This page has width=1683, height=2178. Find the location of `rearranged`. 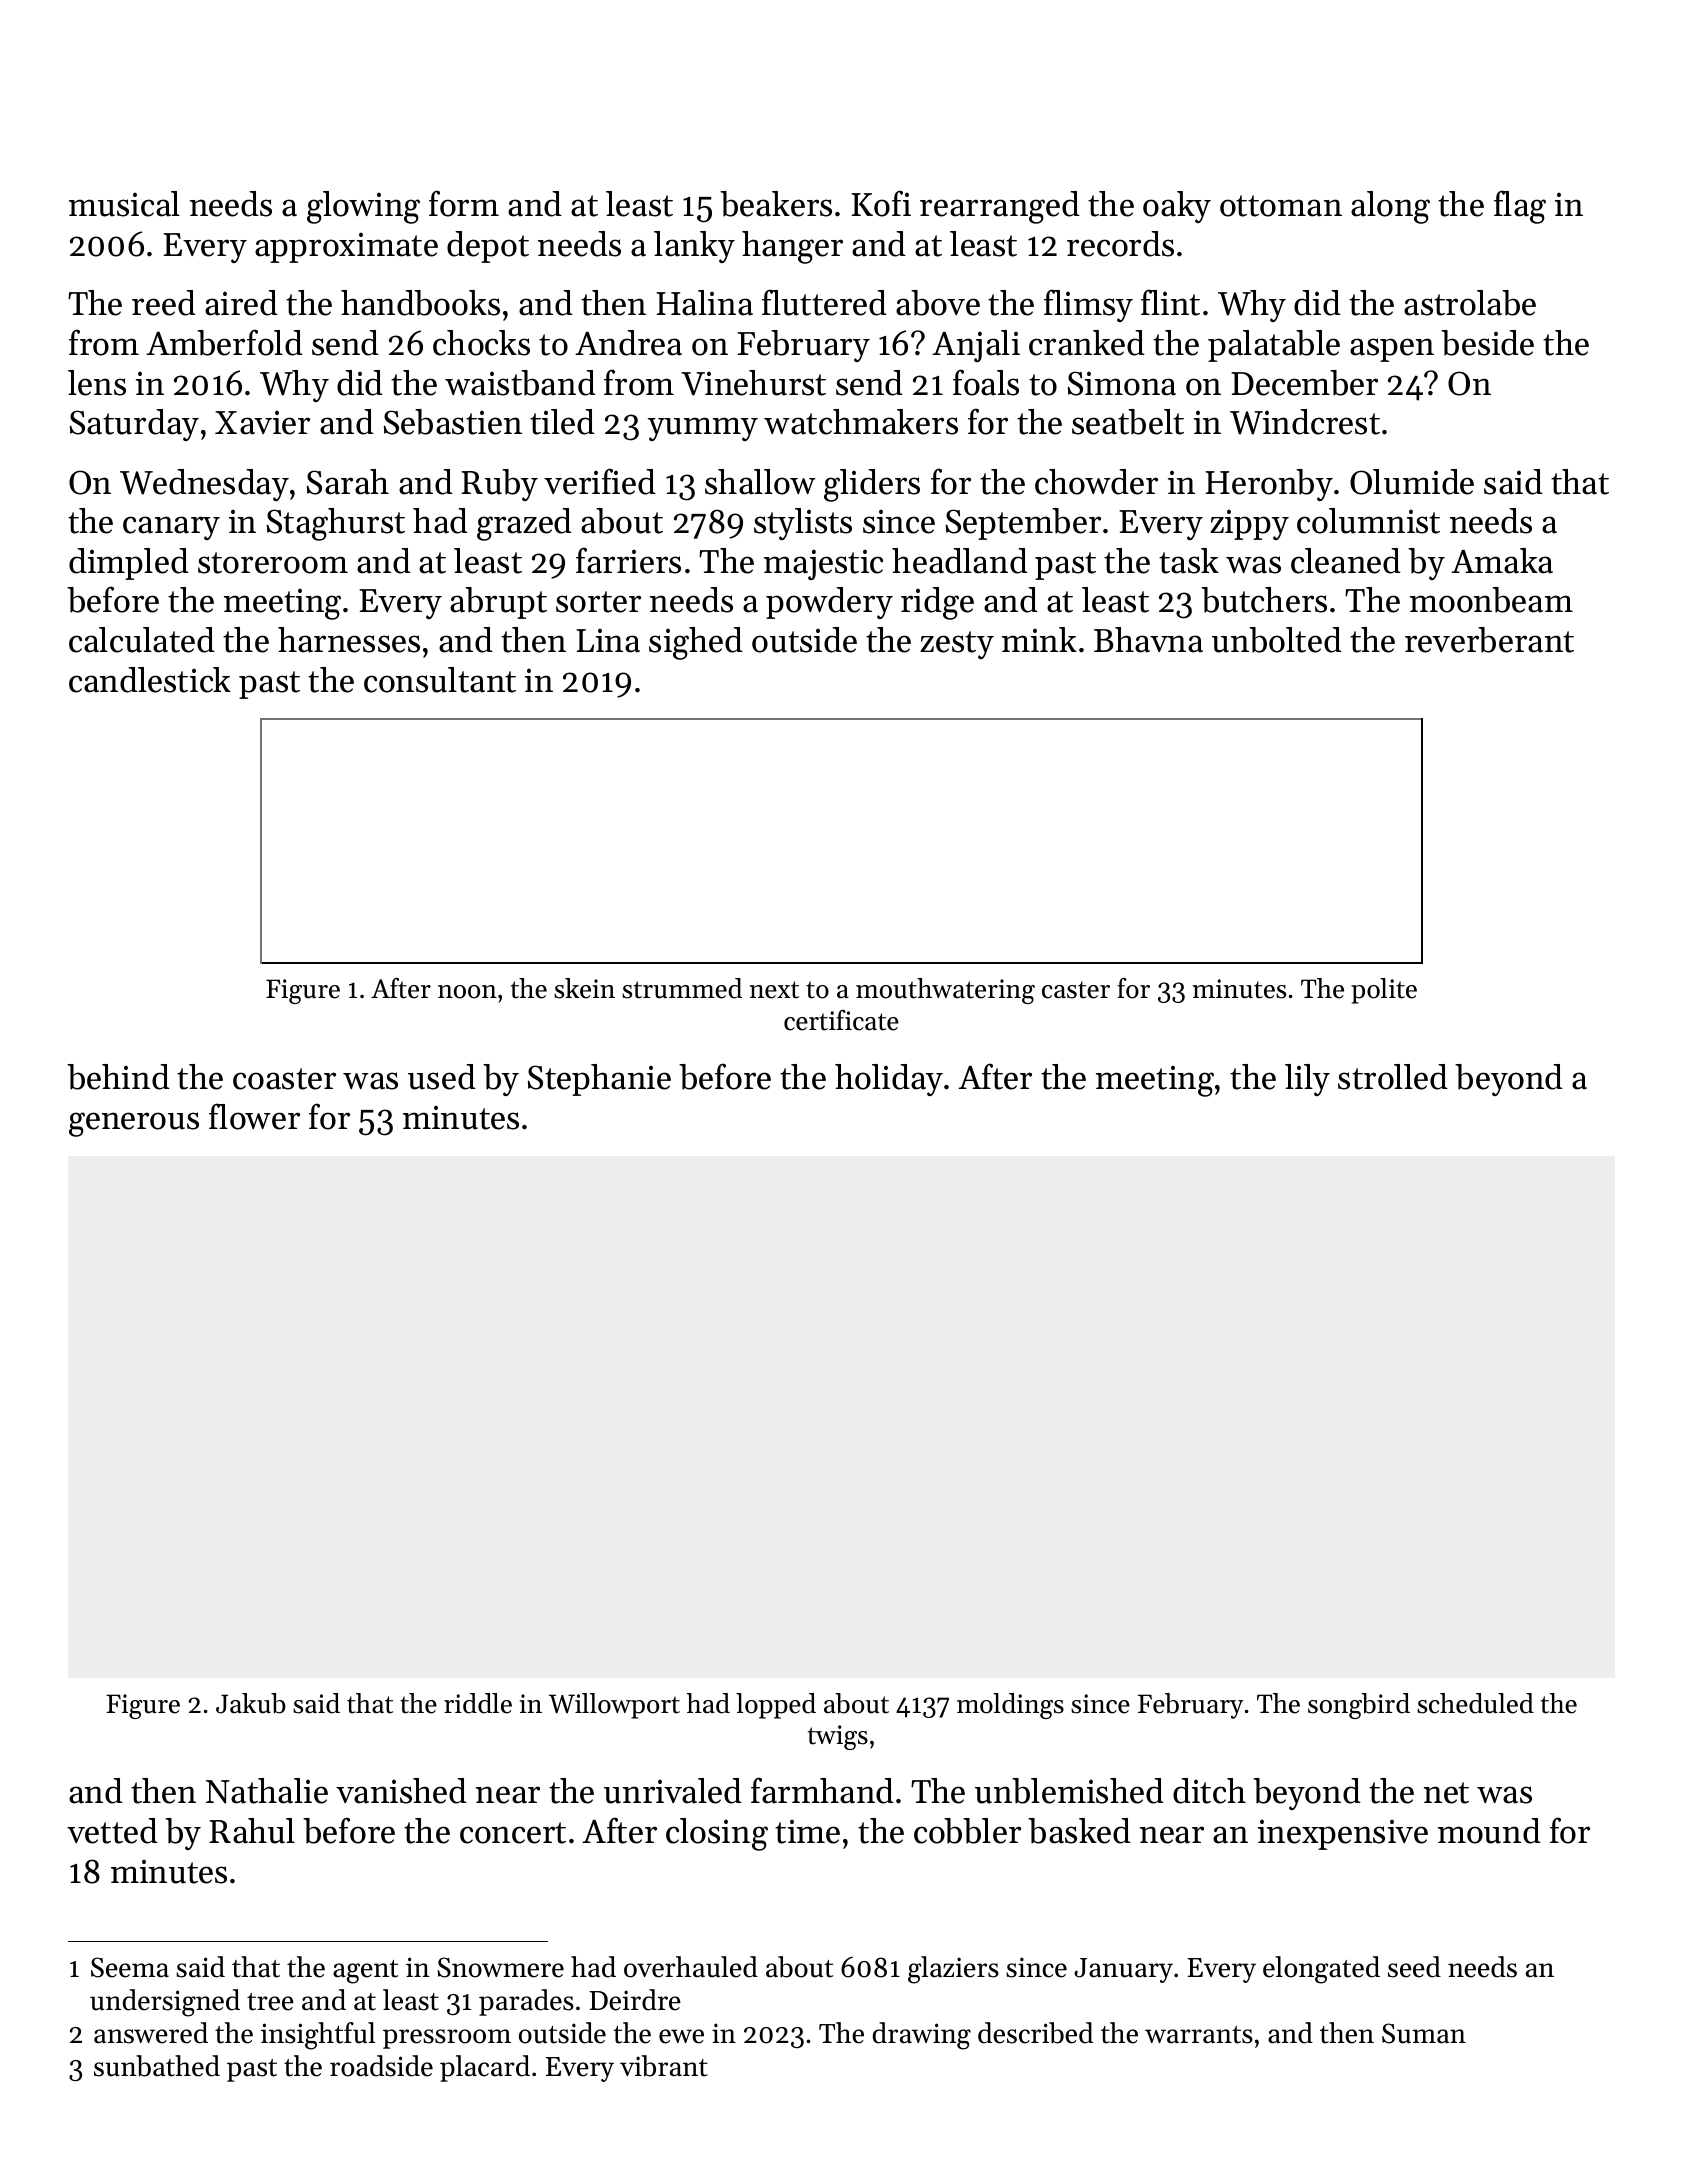

rearranged is located at coordinates (1000, 207).
